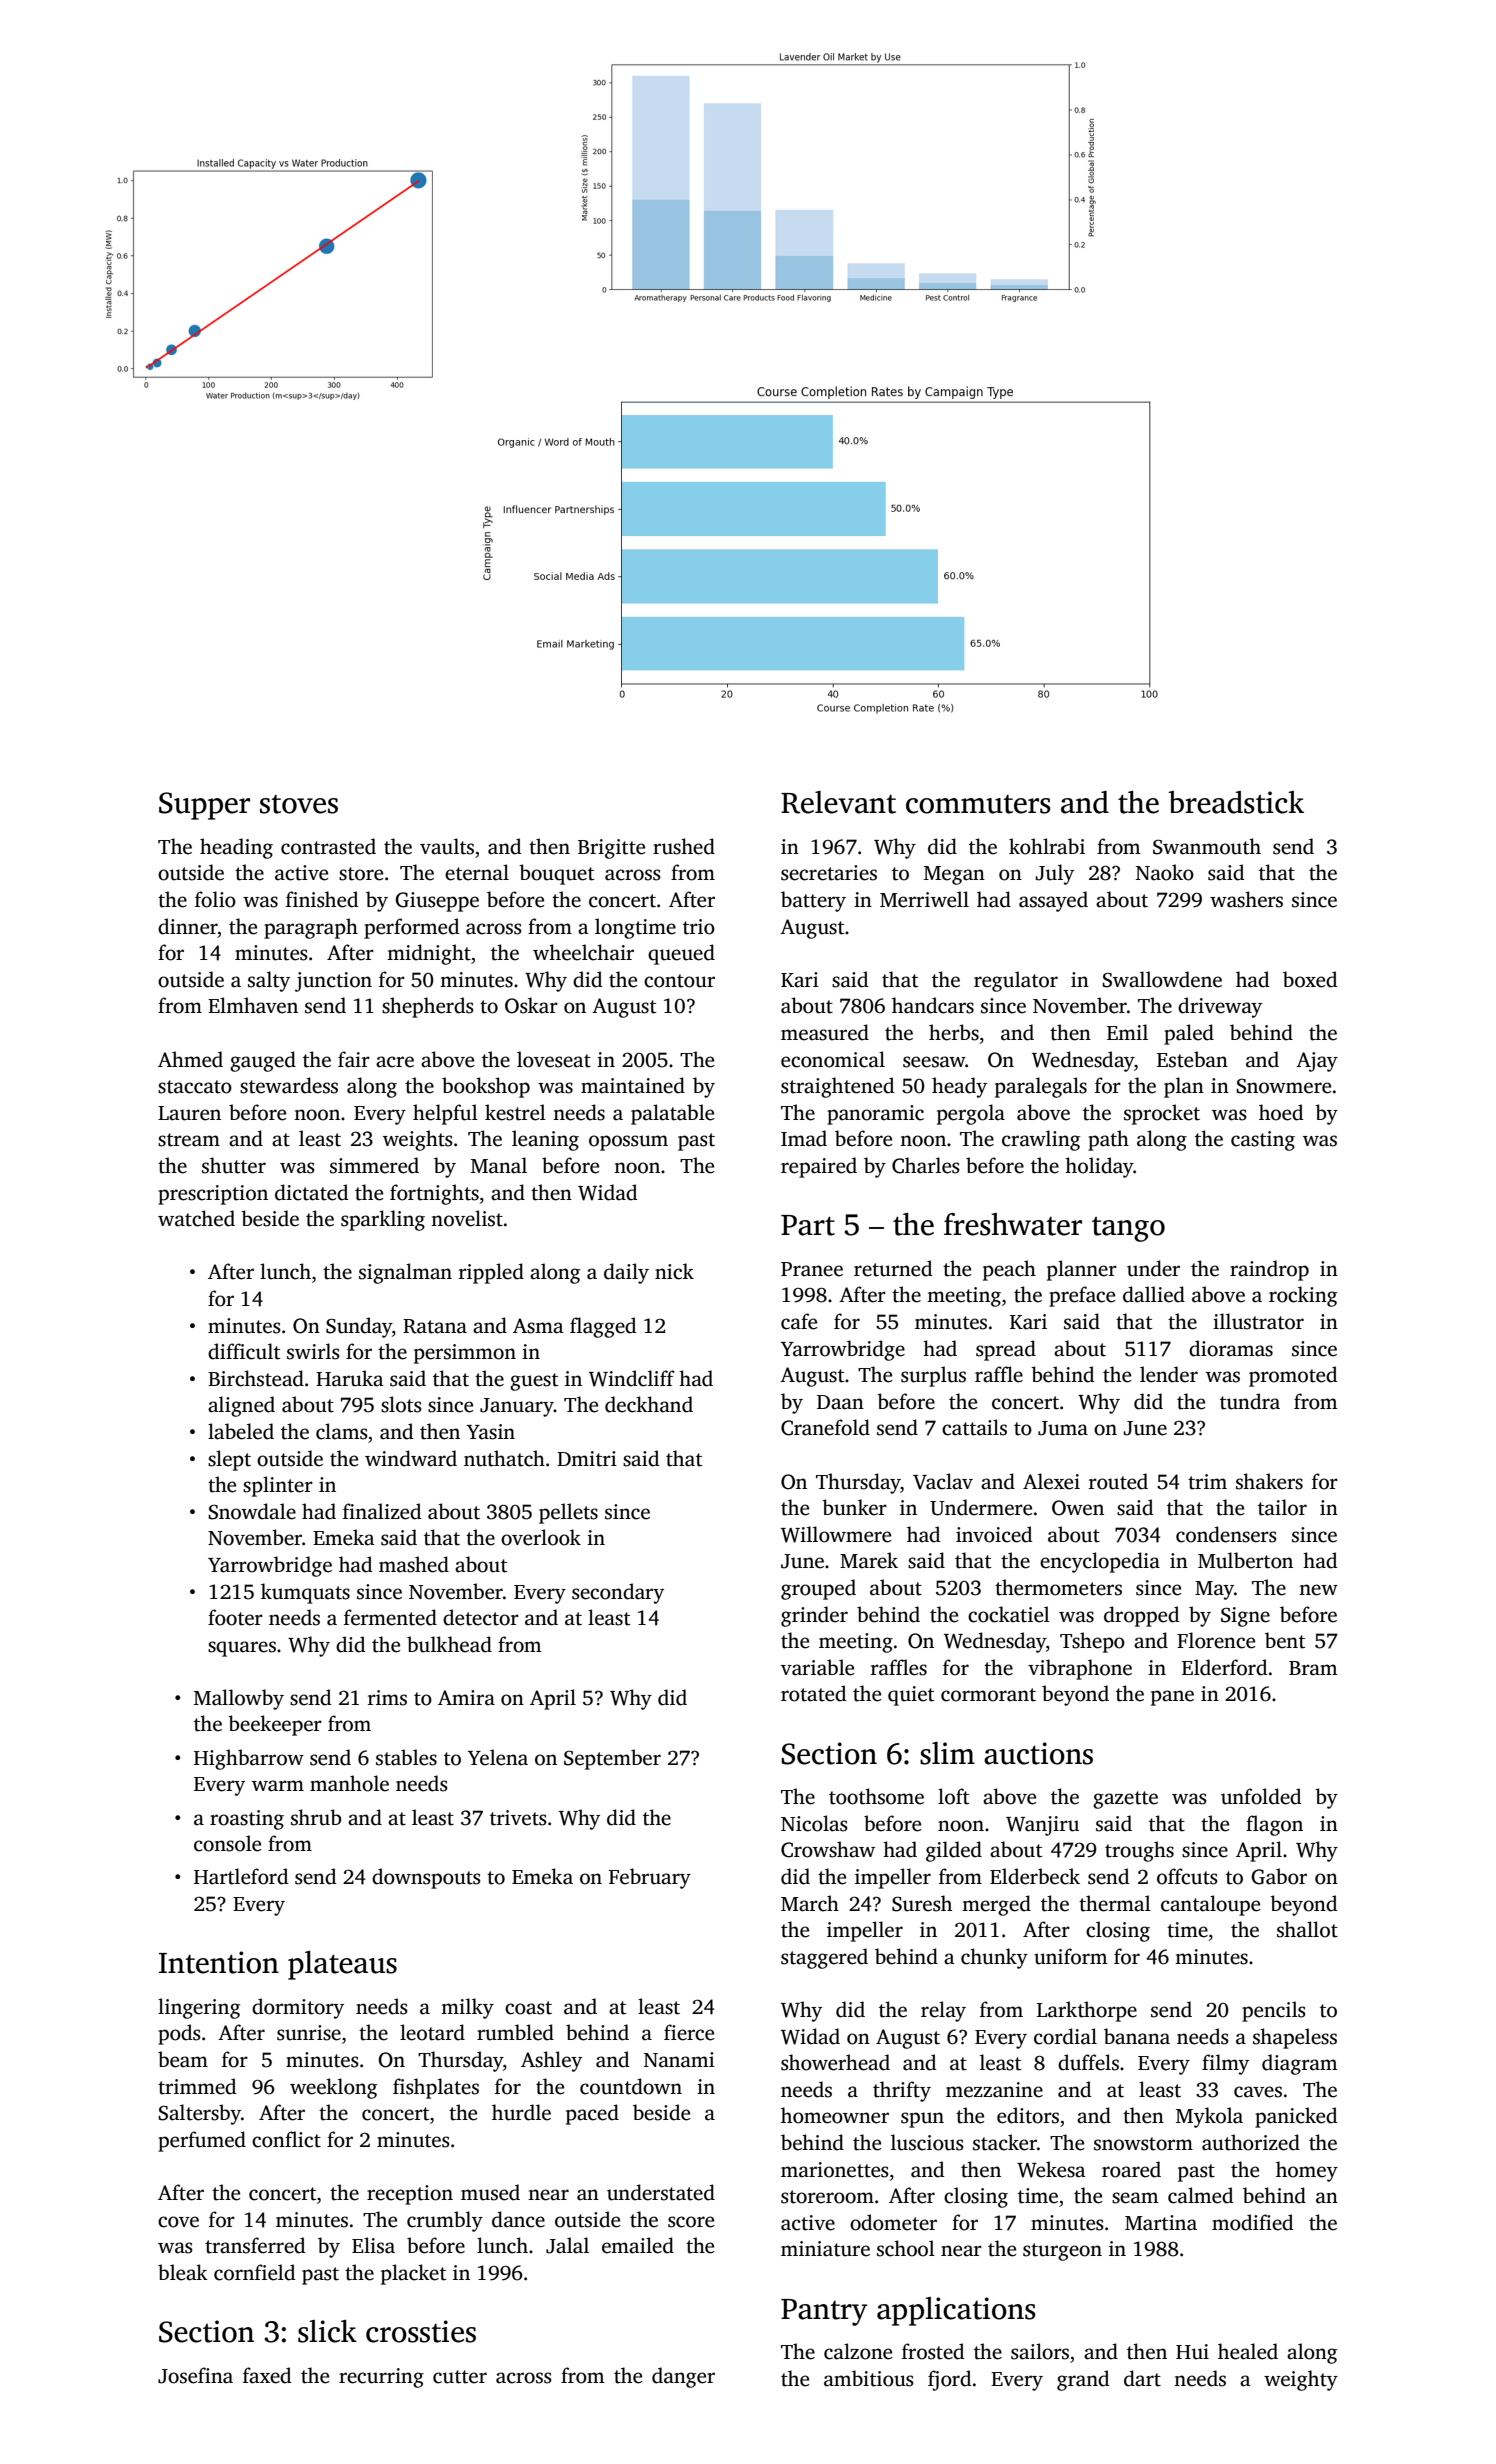  Describe the element at coordinates (835, 2170) in the image. I see `marionettes` at that location.
